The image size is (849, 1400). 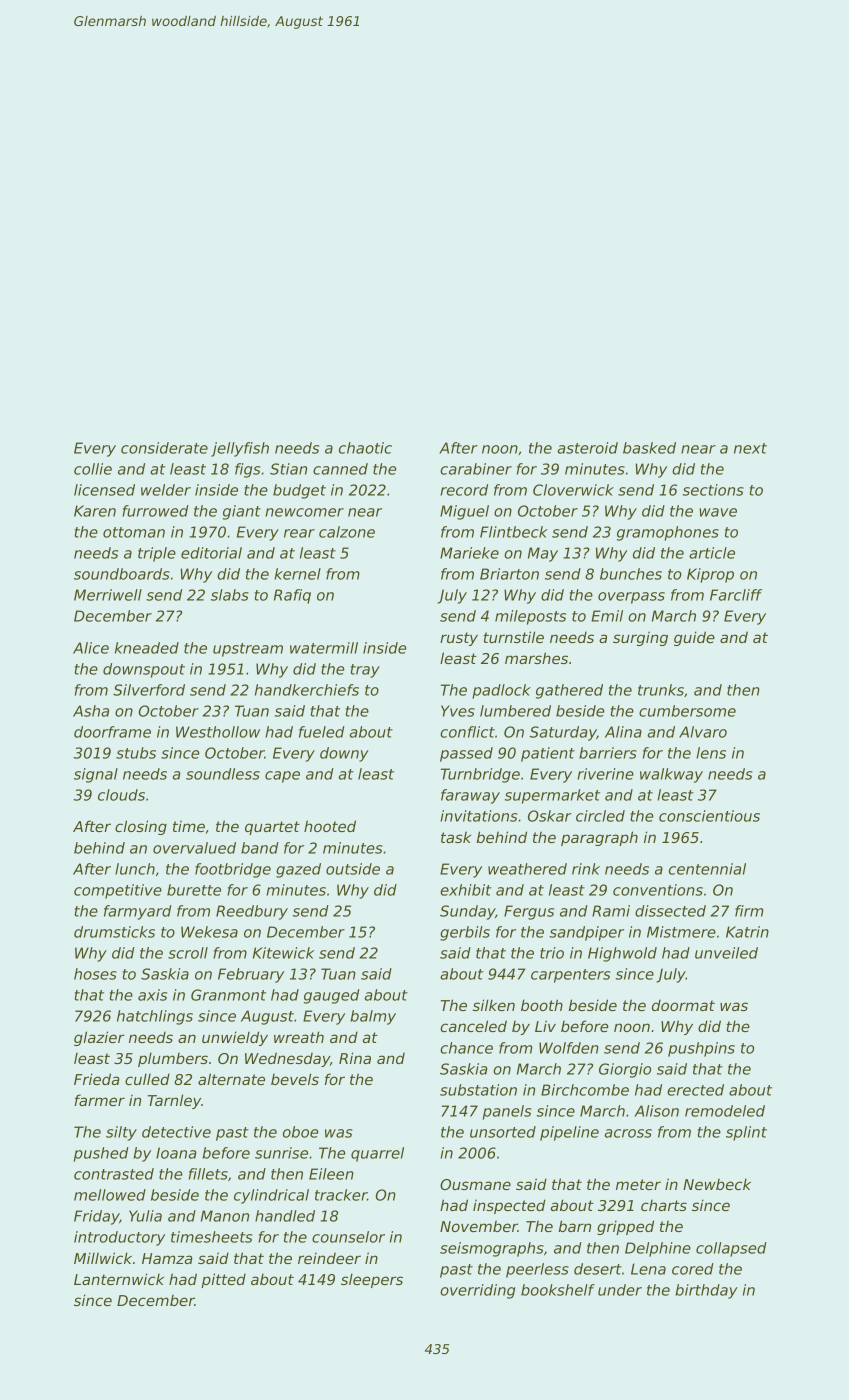 What do you see at coordinates (223, 774) in the screenshot?
I see `soundless` at bounding box center [223, 774].
